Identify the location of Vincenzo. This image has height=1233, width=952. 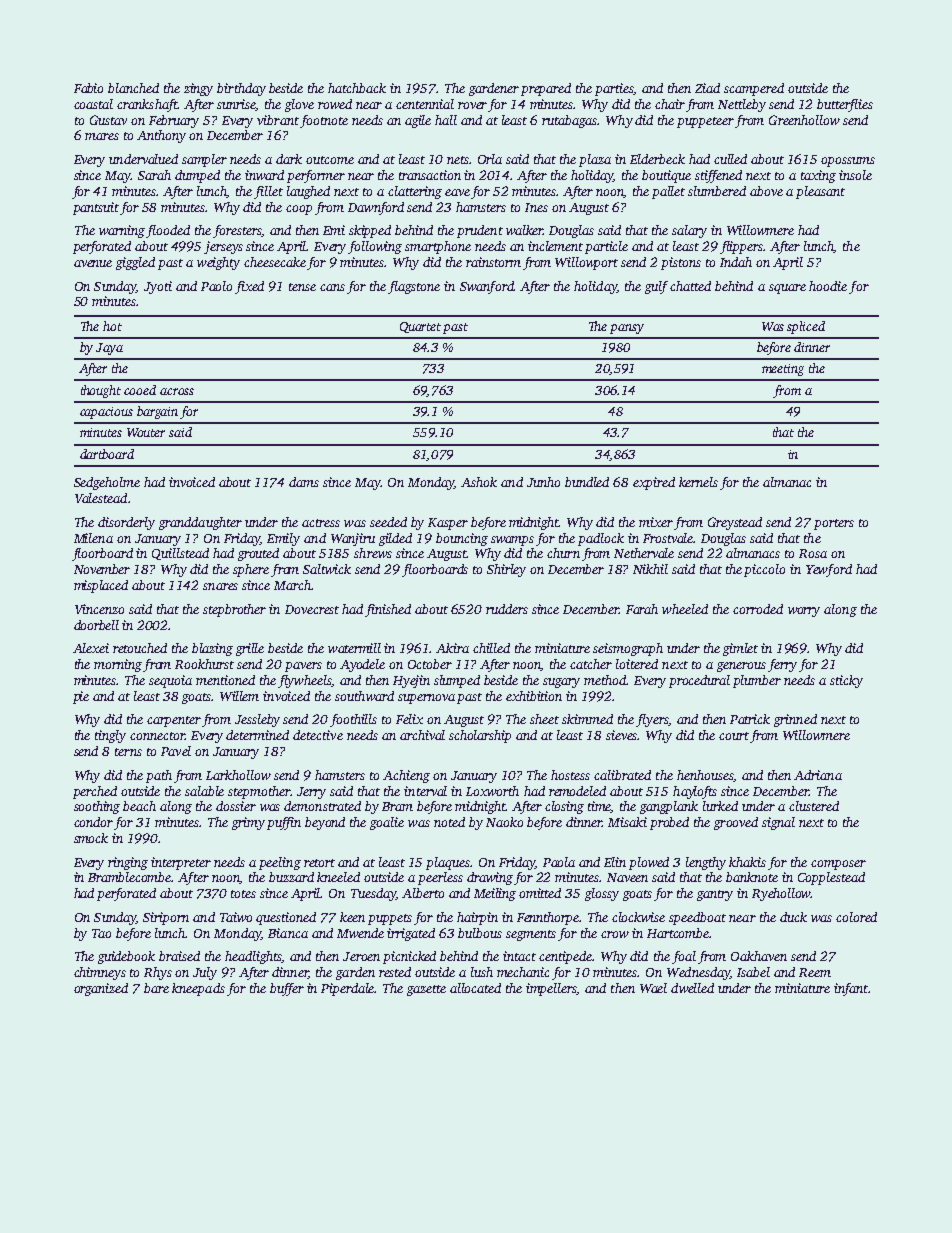
(99, 609).
